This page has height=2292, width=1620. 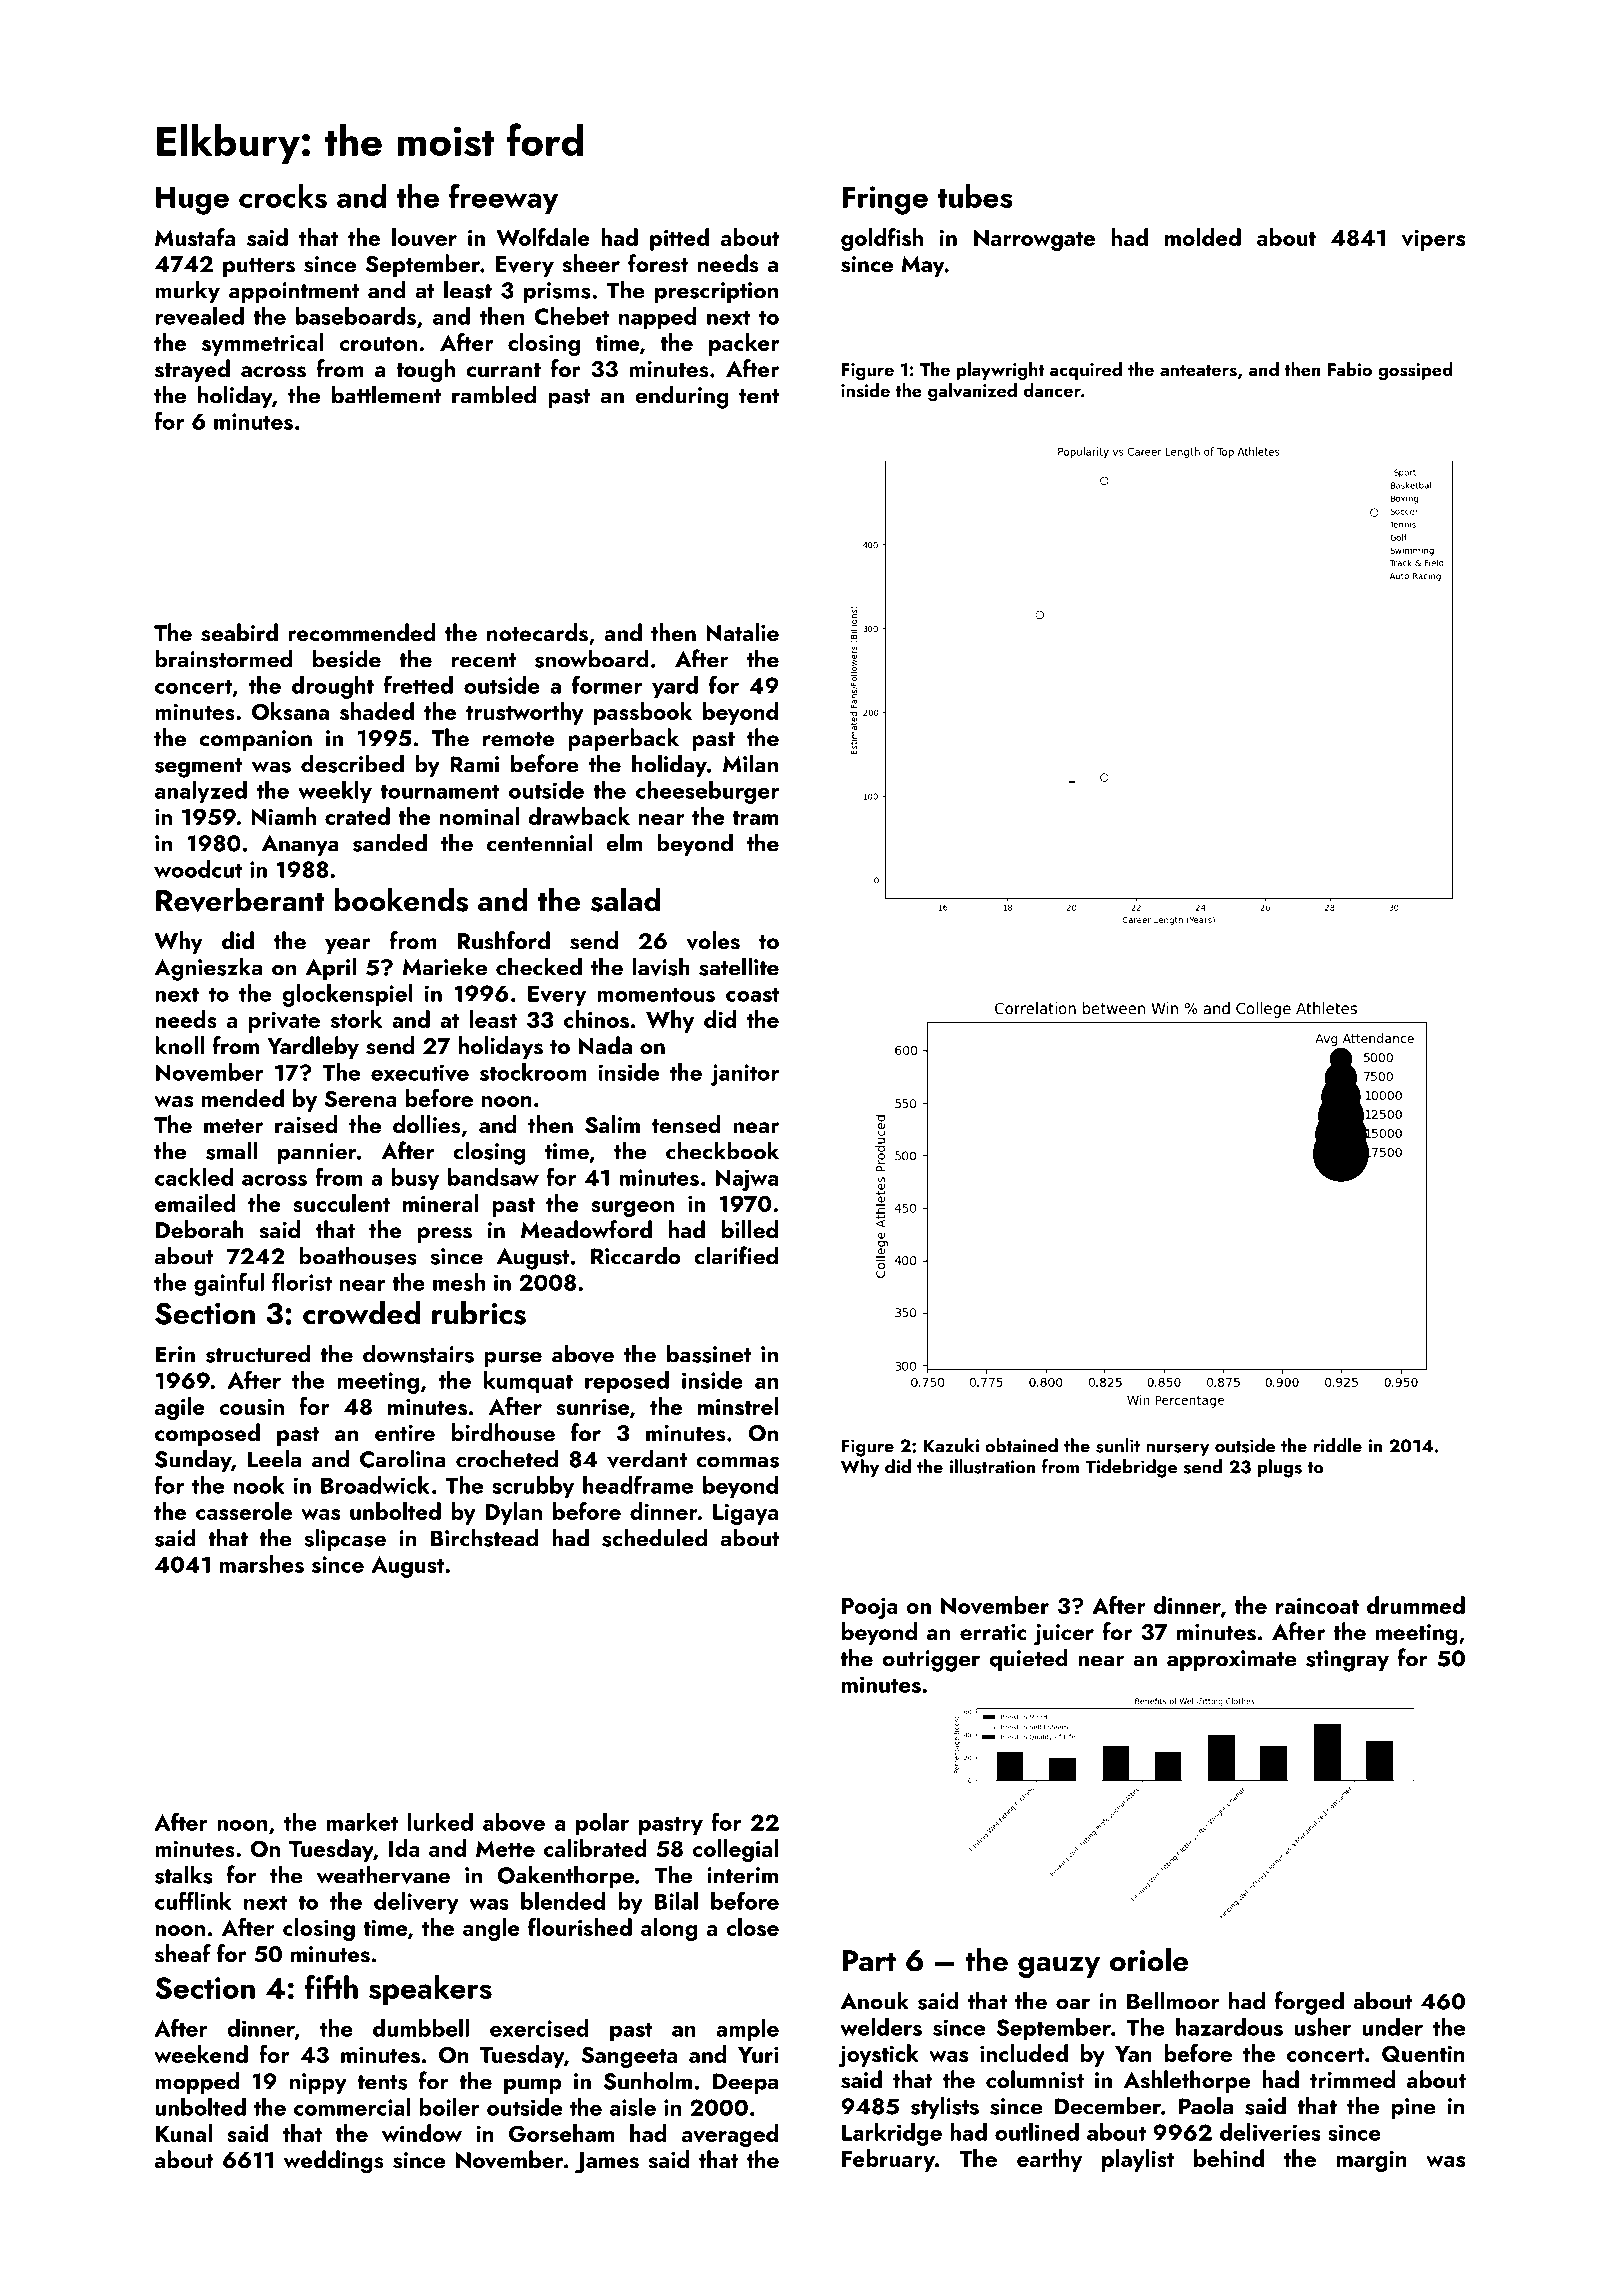 What do you see at coordinates (356, 316) in the page?
I see `baseboards` at bounding box center [356, 316].
